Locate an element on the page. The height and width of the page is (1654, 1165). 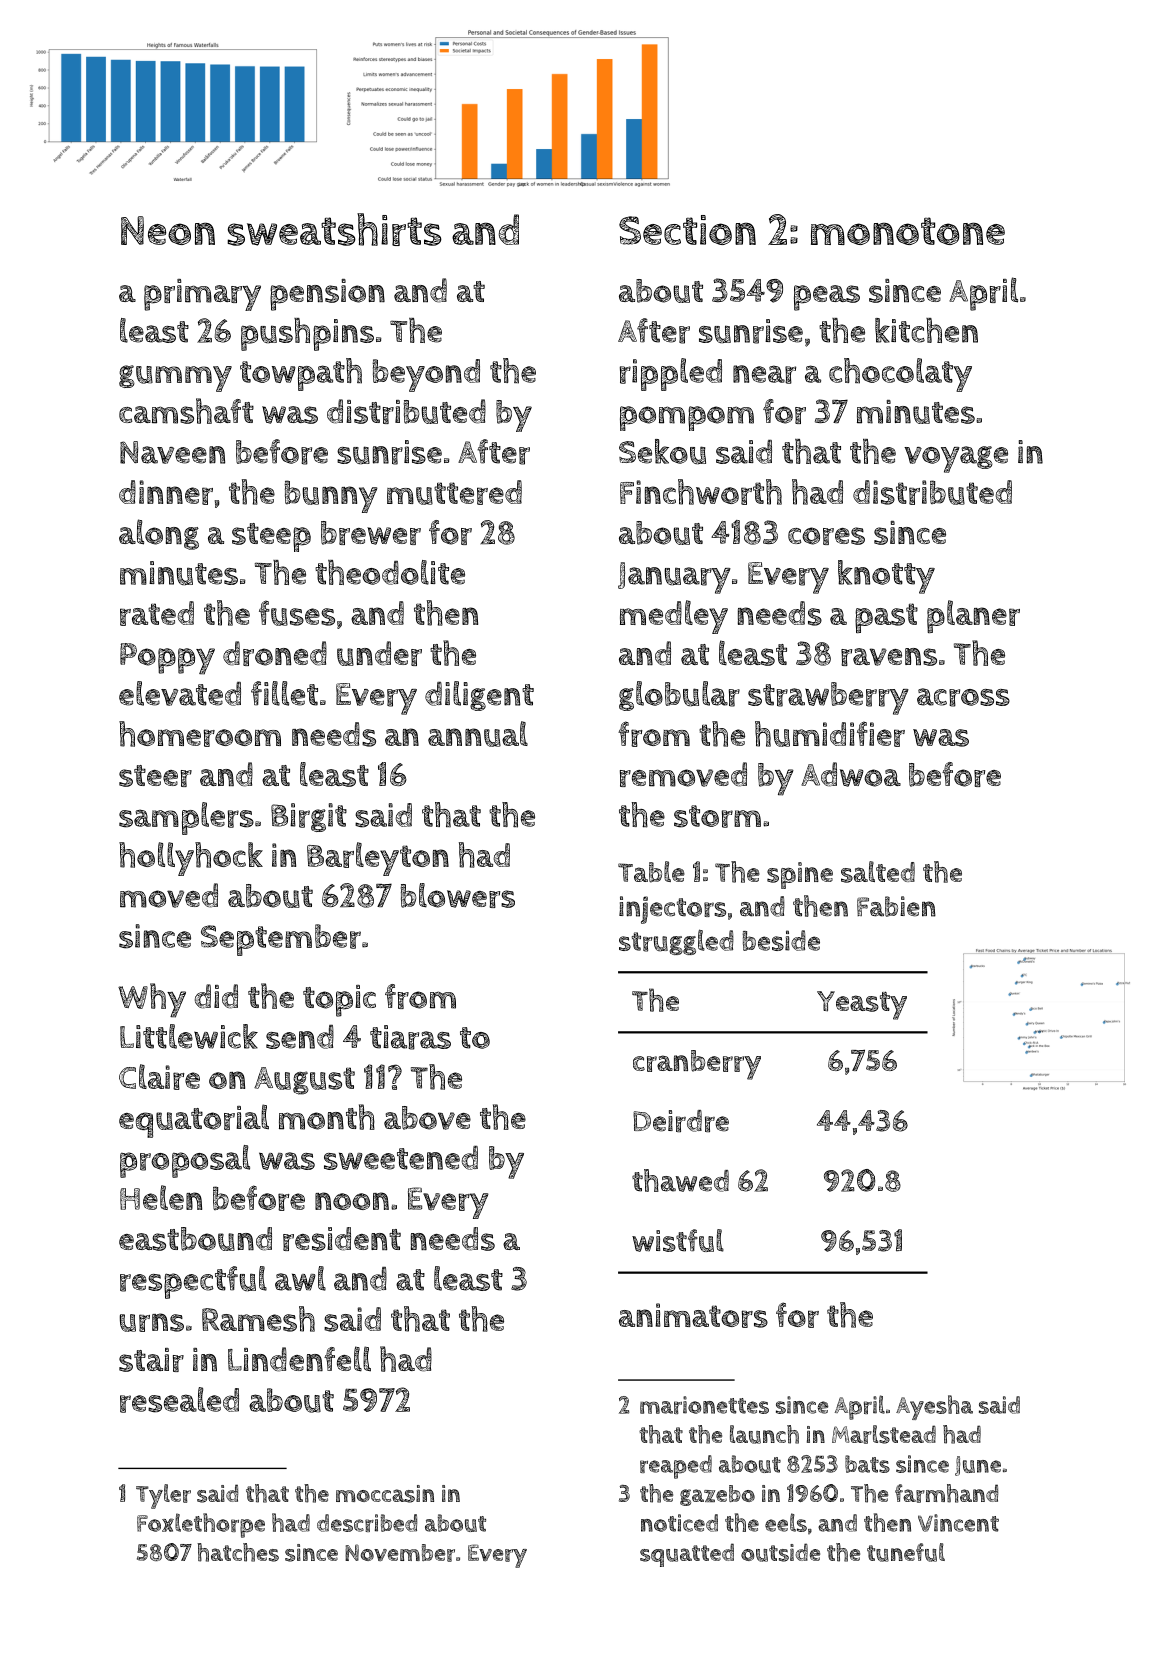
sweetened is located at coordinates (401, 1158).
